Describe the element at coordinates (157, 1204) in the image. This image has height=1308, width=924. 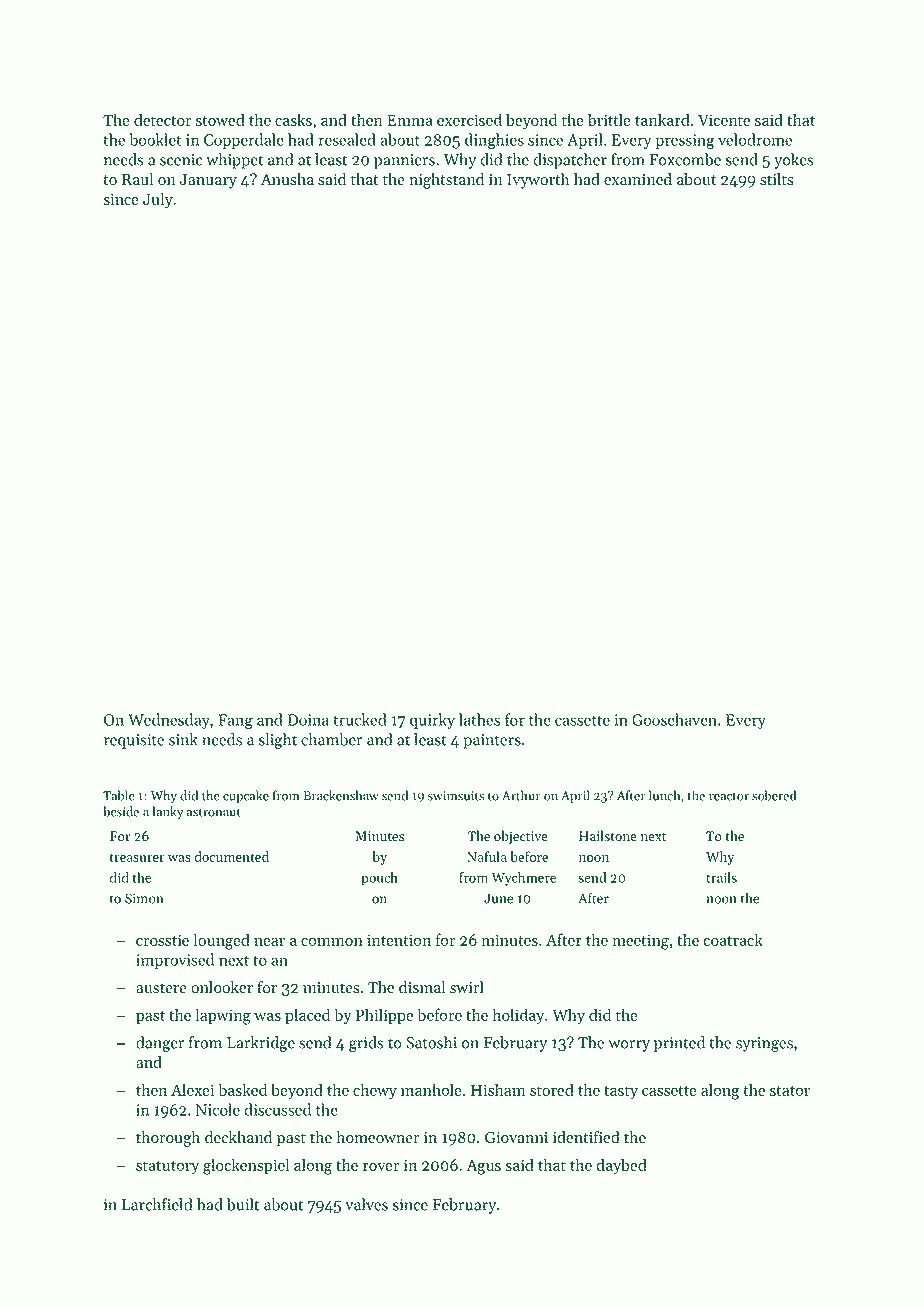
I see `Larchfield` at that location.
